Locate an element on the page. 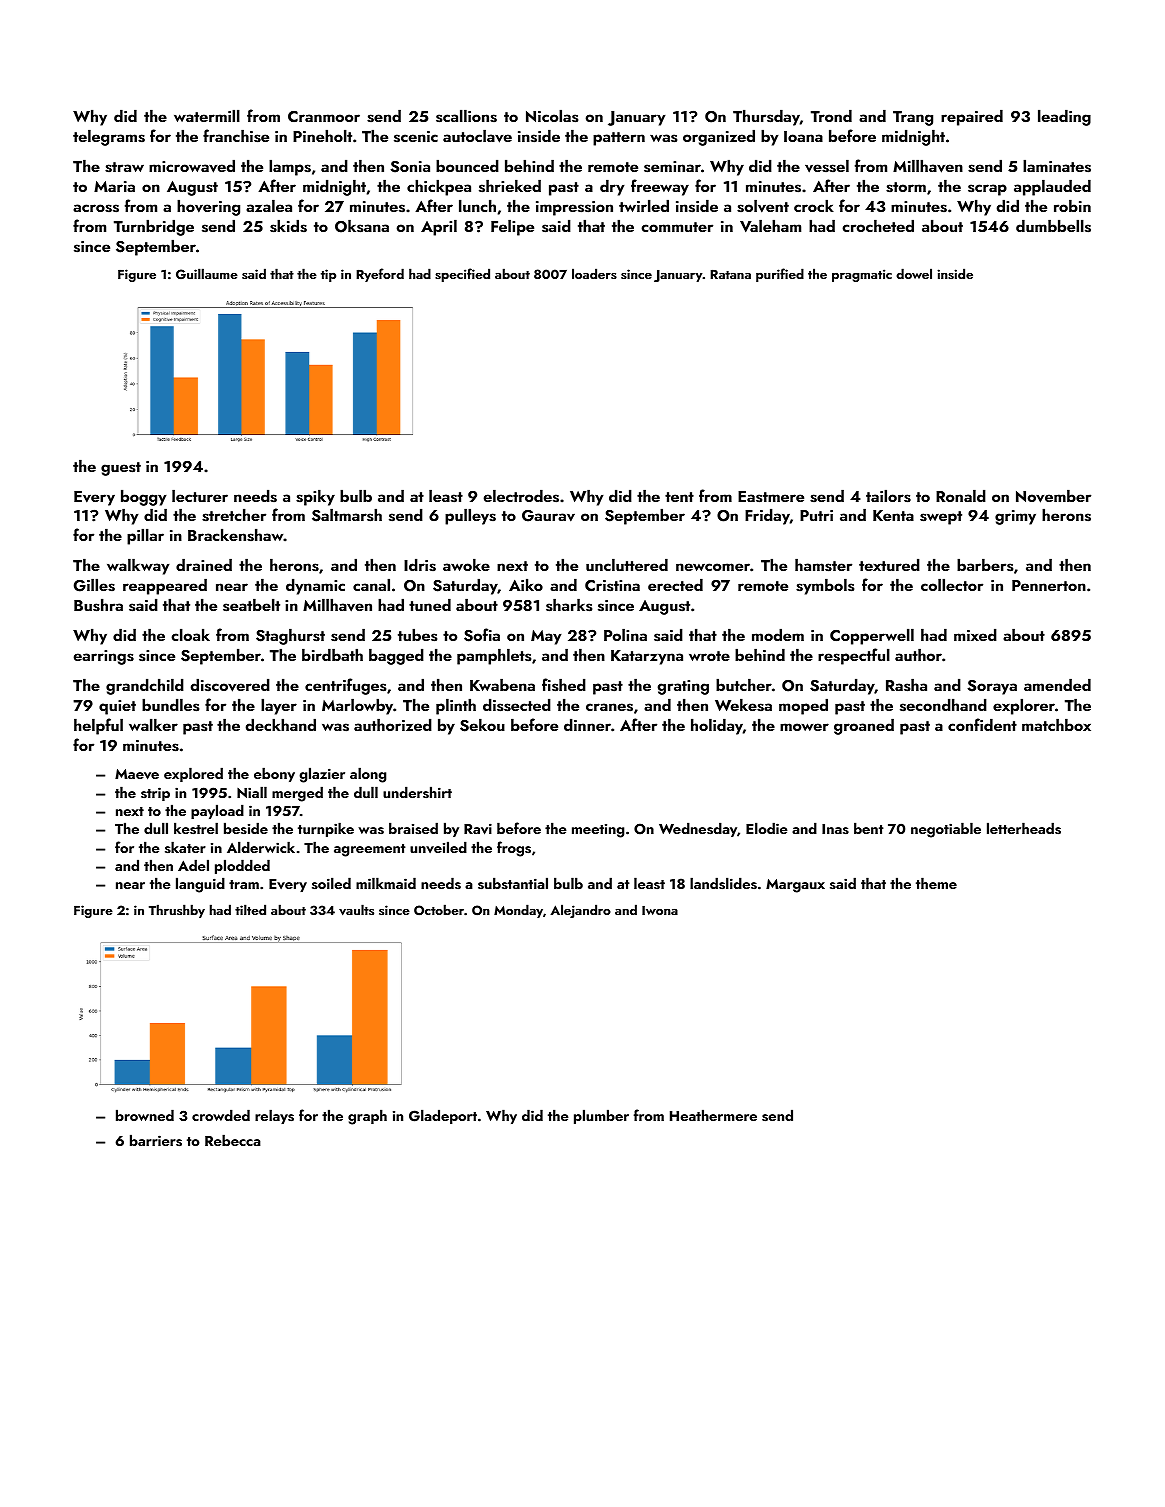  electrodes is located at coordinates (521, 496).
